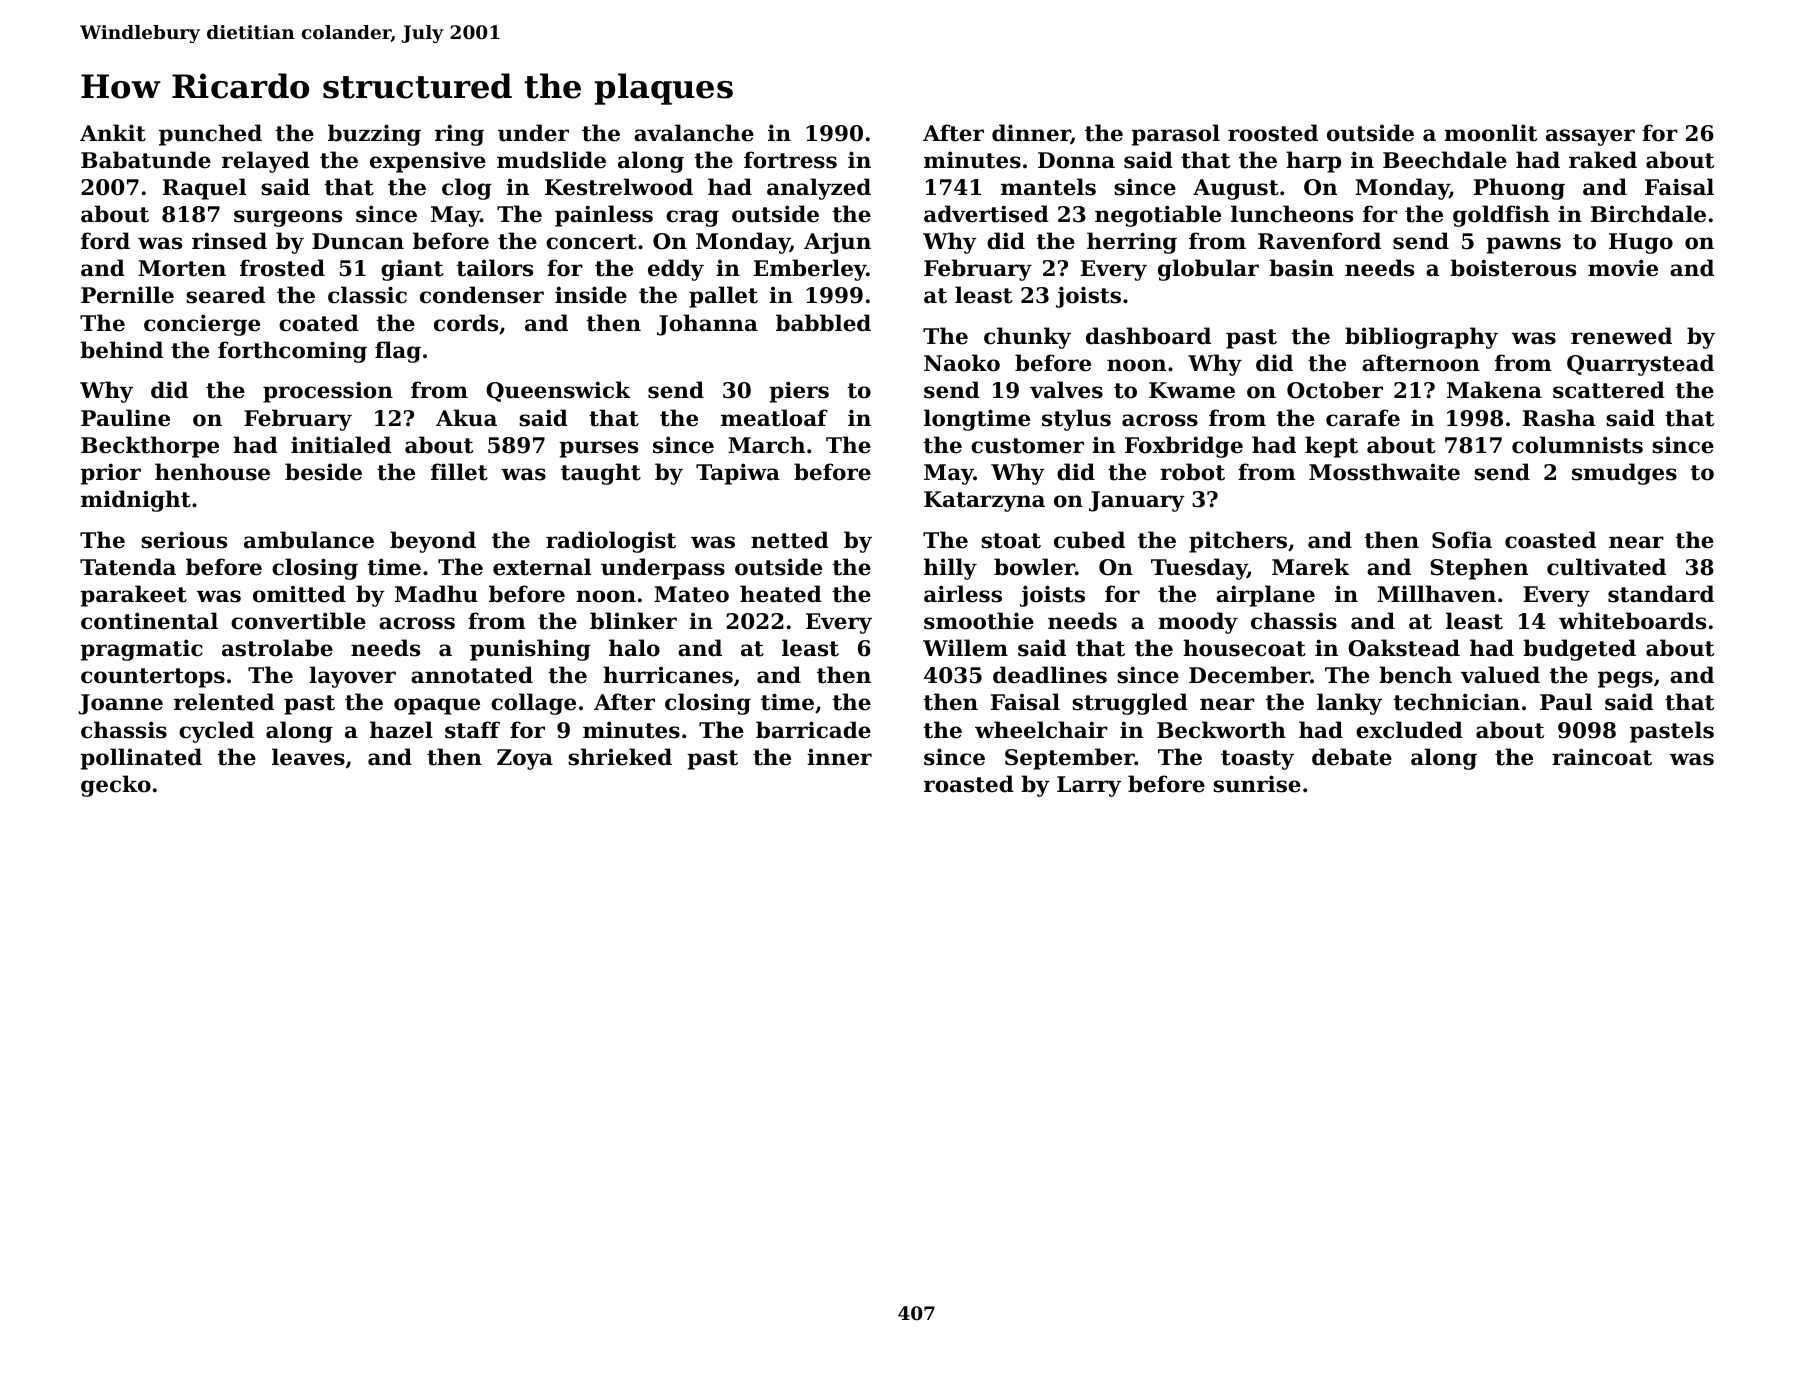 This screenshot has width=1795, height=1387. I want to click on negotiable, so click(1158, 216).
